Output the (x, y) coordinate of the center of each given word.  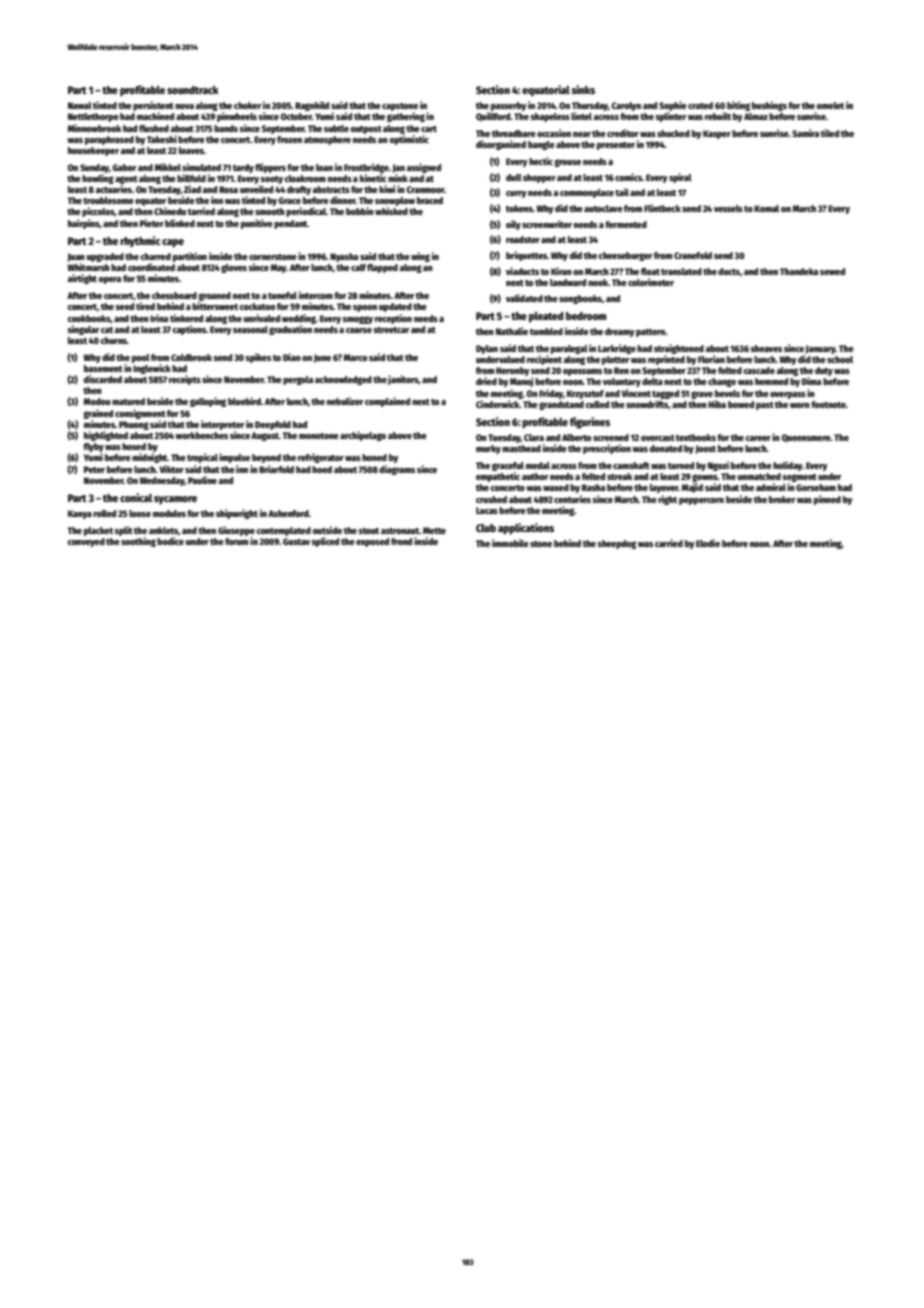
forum (236, 541)
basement (103, 368)
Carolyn (626, 106)
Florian (711, 359)
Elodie (708, 543)
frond (401, 541)
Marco (355, 357)
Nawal (80, 105)
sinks (583, 89)
